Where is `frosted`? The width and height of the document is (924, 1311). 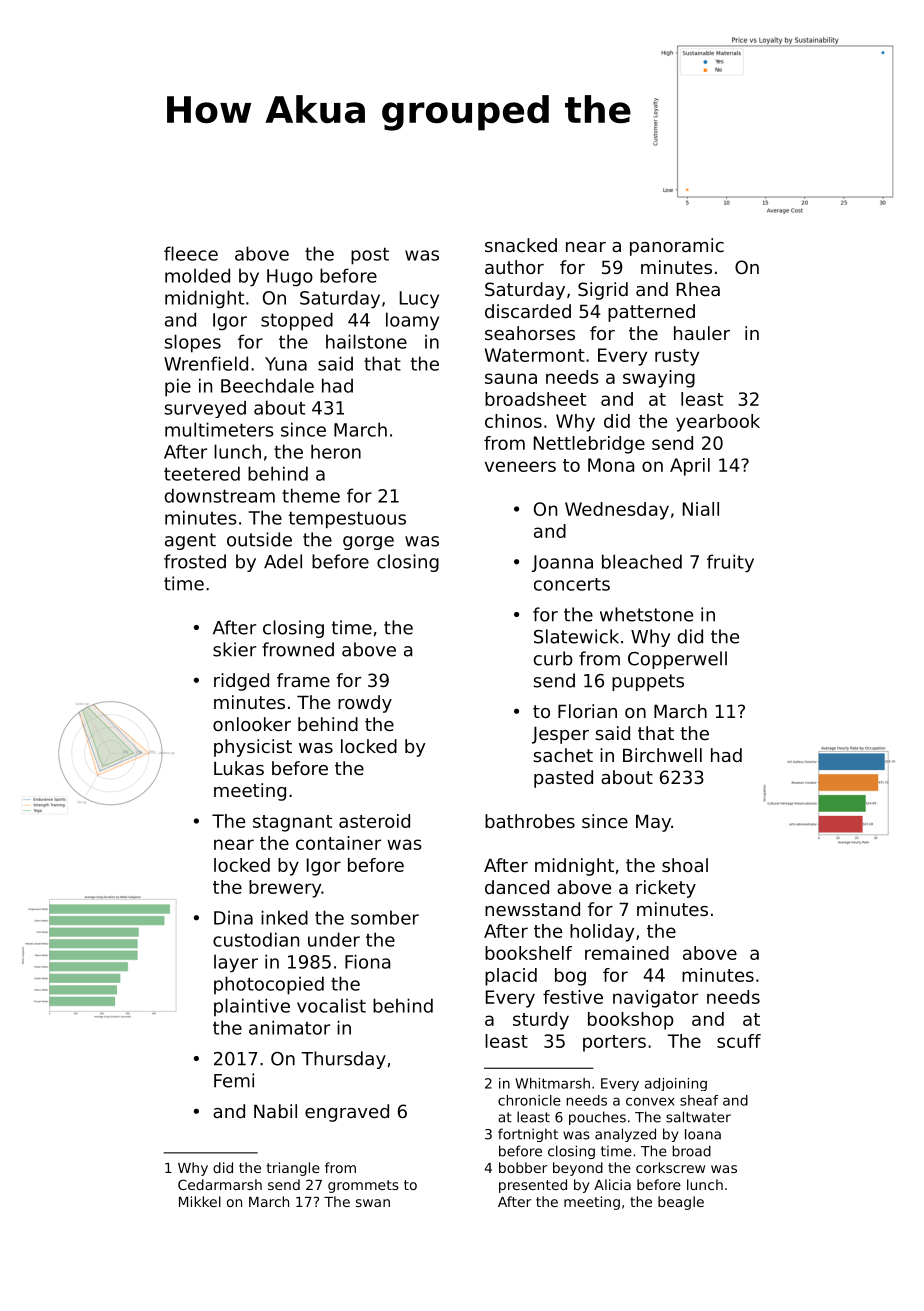
frosted is located at coordinates (195, 561).
